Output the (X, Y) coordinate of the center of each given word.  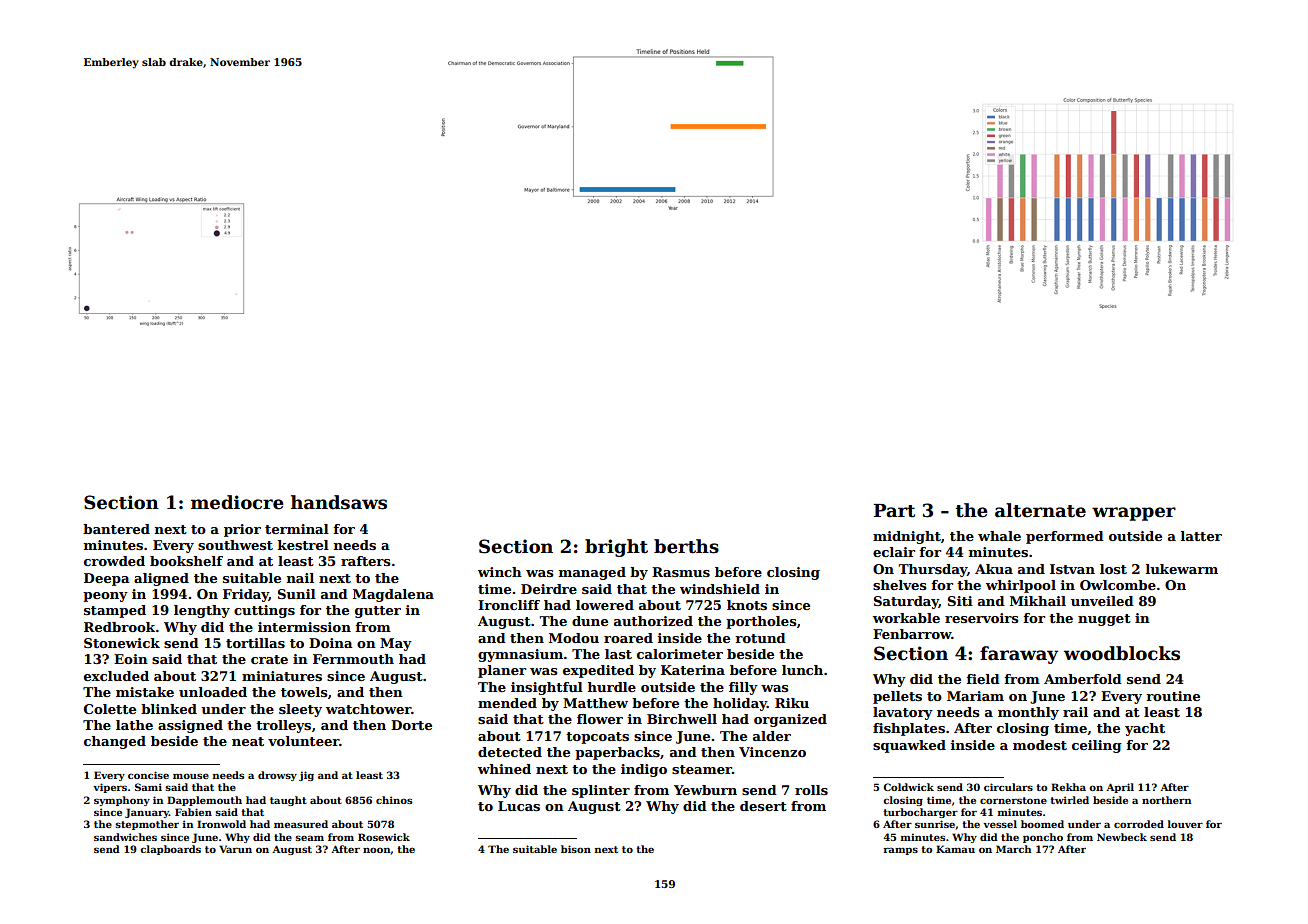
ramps (901, 851)
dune (590, 621)
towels (304, 692)
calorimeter (680, 654)
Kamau (955, 849)
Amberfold (1083, 679)
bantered (116, 529)
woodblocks (1122, 653)
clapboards (170, 850)
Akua (994, 569)
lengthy (202, 611)
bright (616, 548)
